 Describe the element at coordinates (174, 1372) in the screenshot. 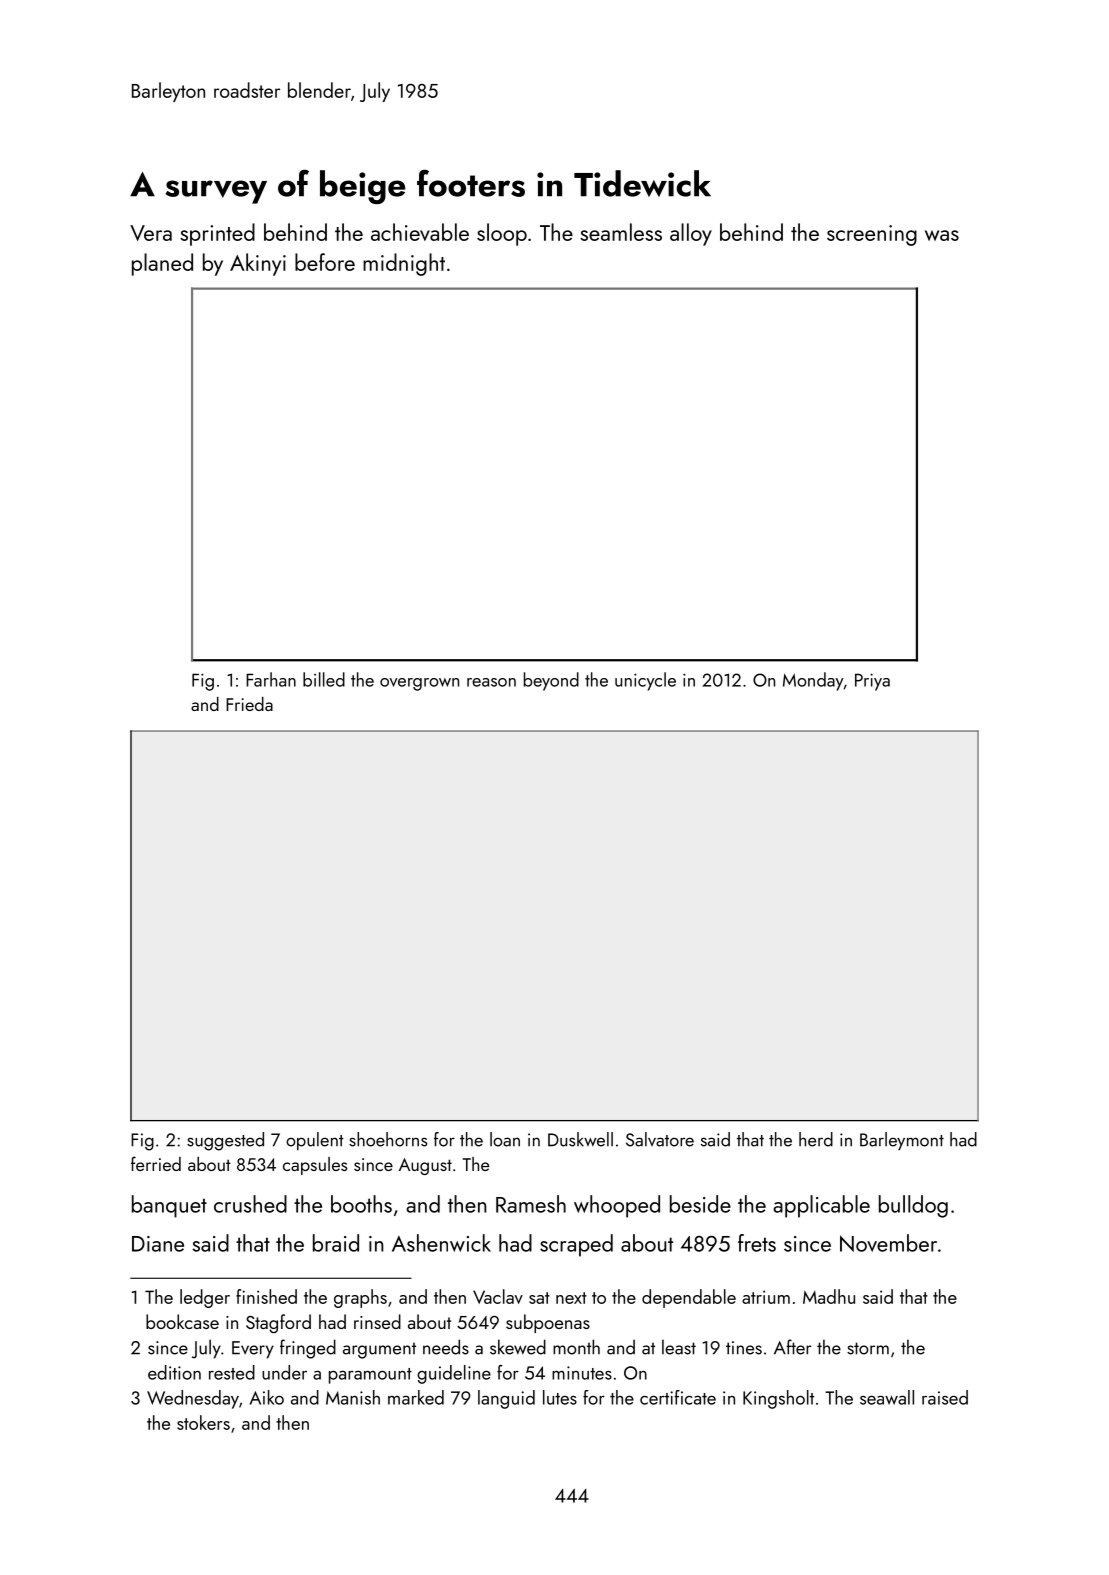

I see `edition` at that location.
